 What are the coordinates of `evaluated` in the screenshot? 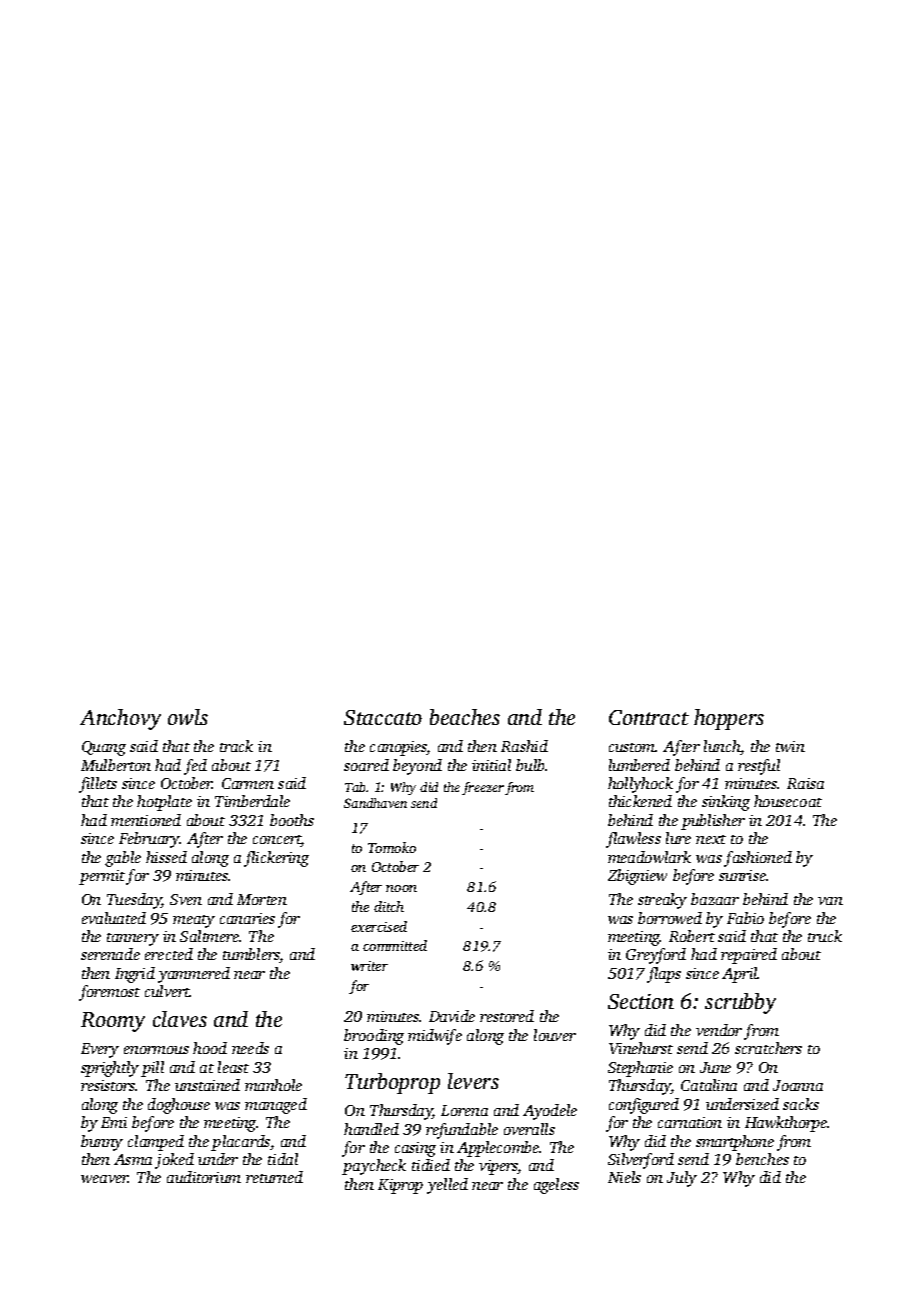 It's located at (114, 918).
